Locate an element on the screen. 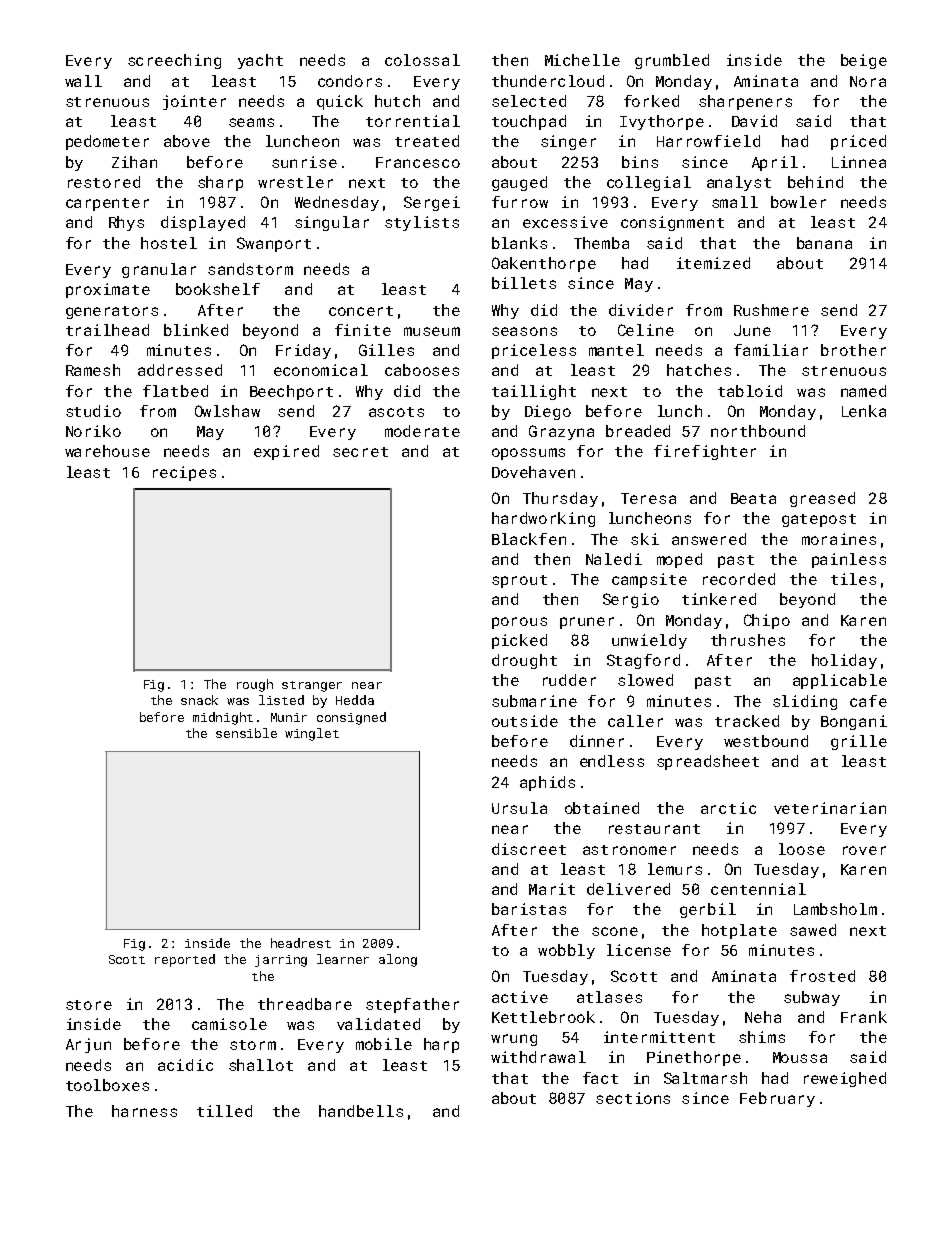  submarine is located at coordinates (534, 701).
